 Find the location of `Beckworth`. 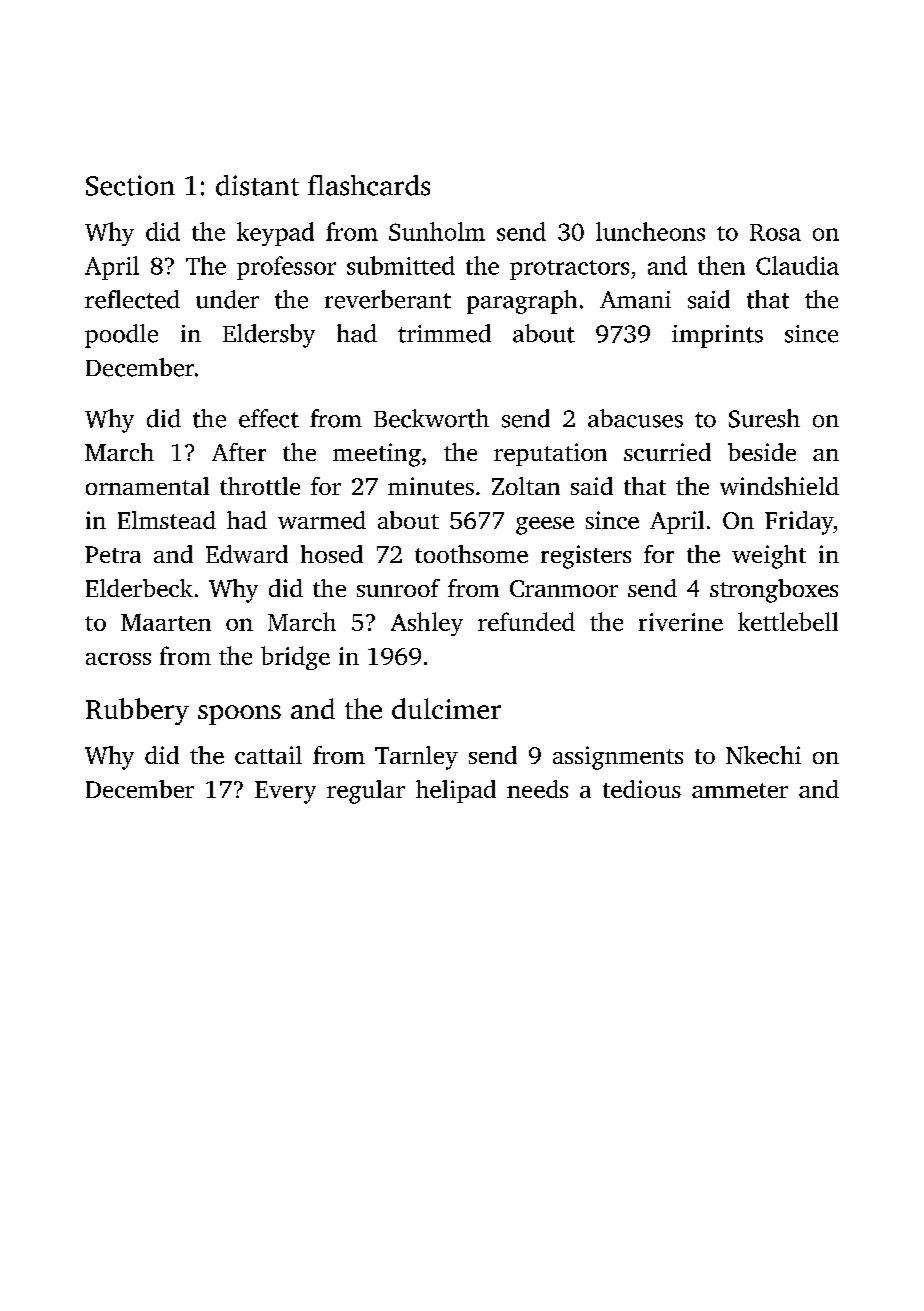

Beckworth is located at coordinates (431, 418).
